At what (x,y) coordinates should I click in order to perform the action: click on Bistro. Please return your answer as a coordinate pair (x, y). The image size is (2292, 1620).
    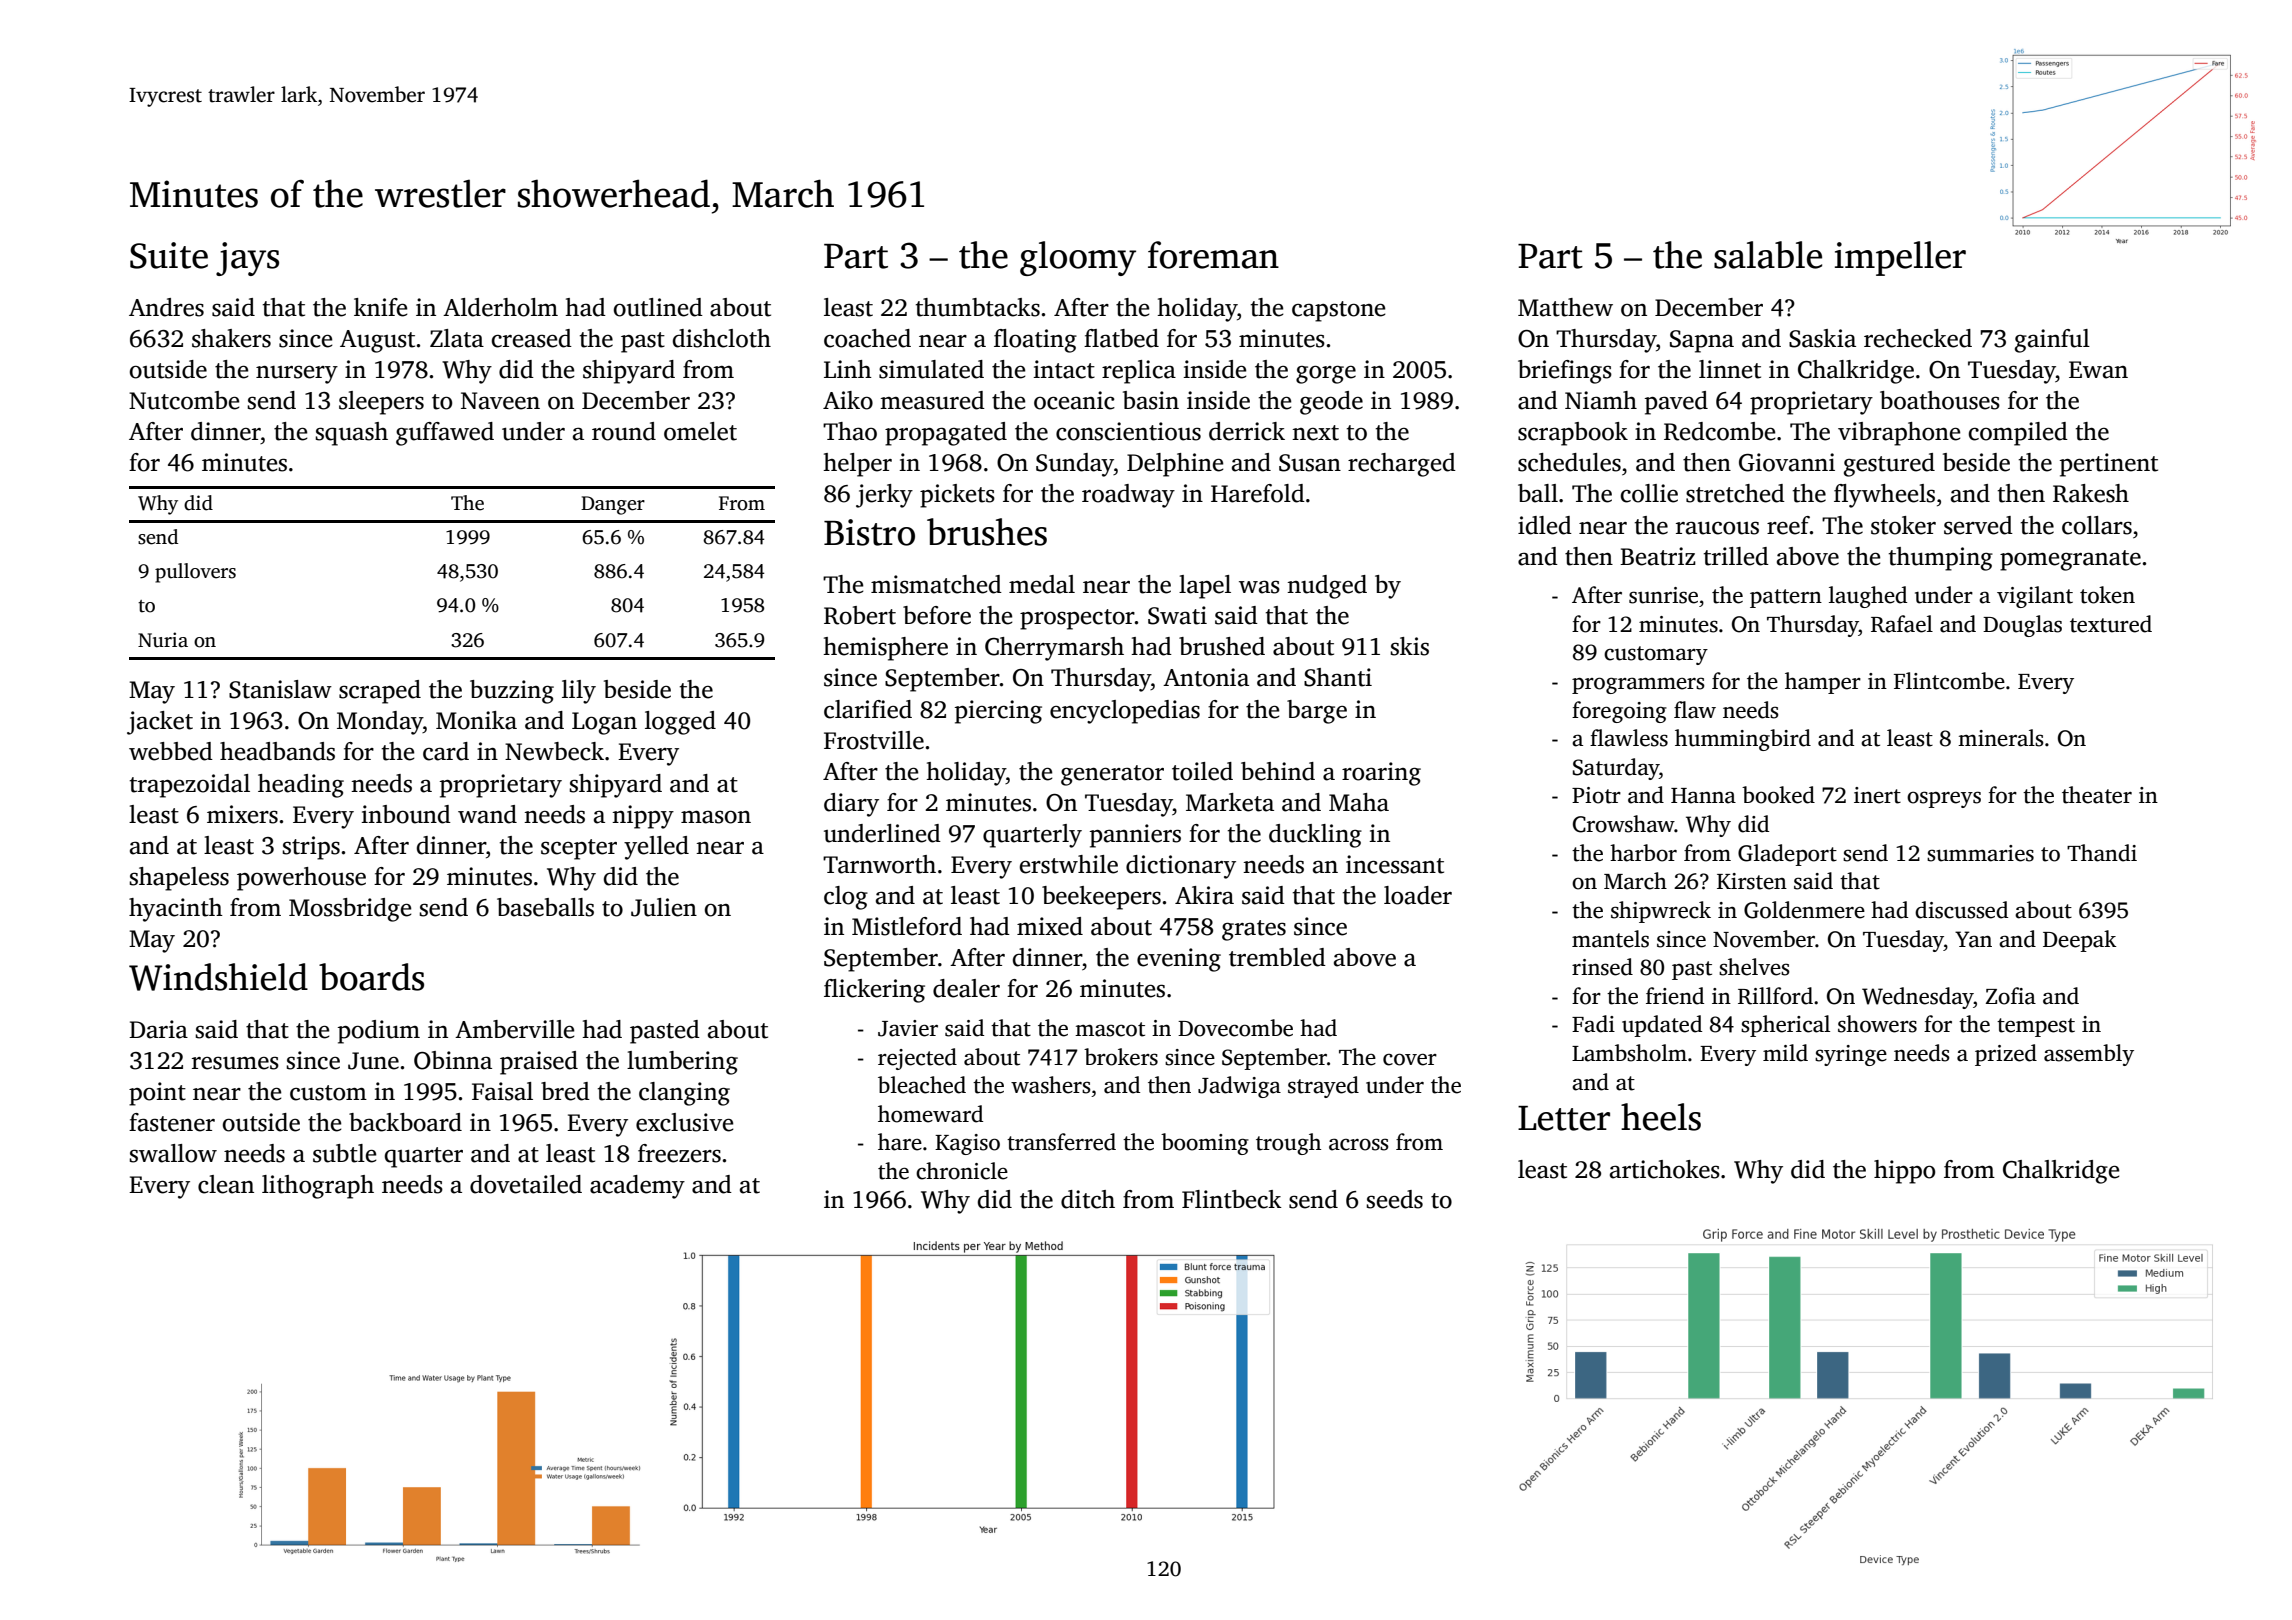
    Looking at the image, I should click on (869, 532).
